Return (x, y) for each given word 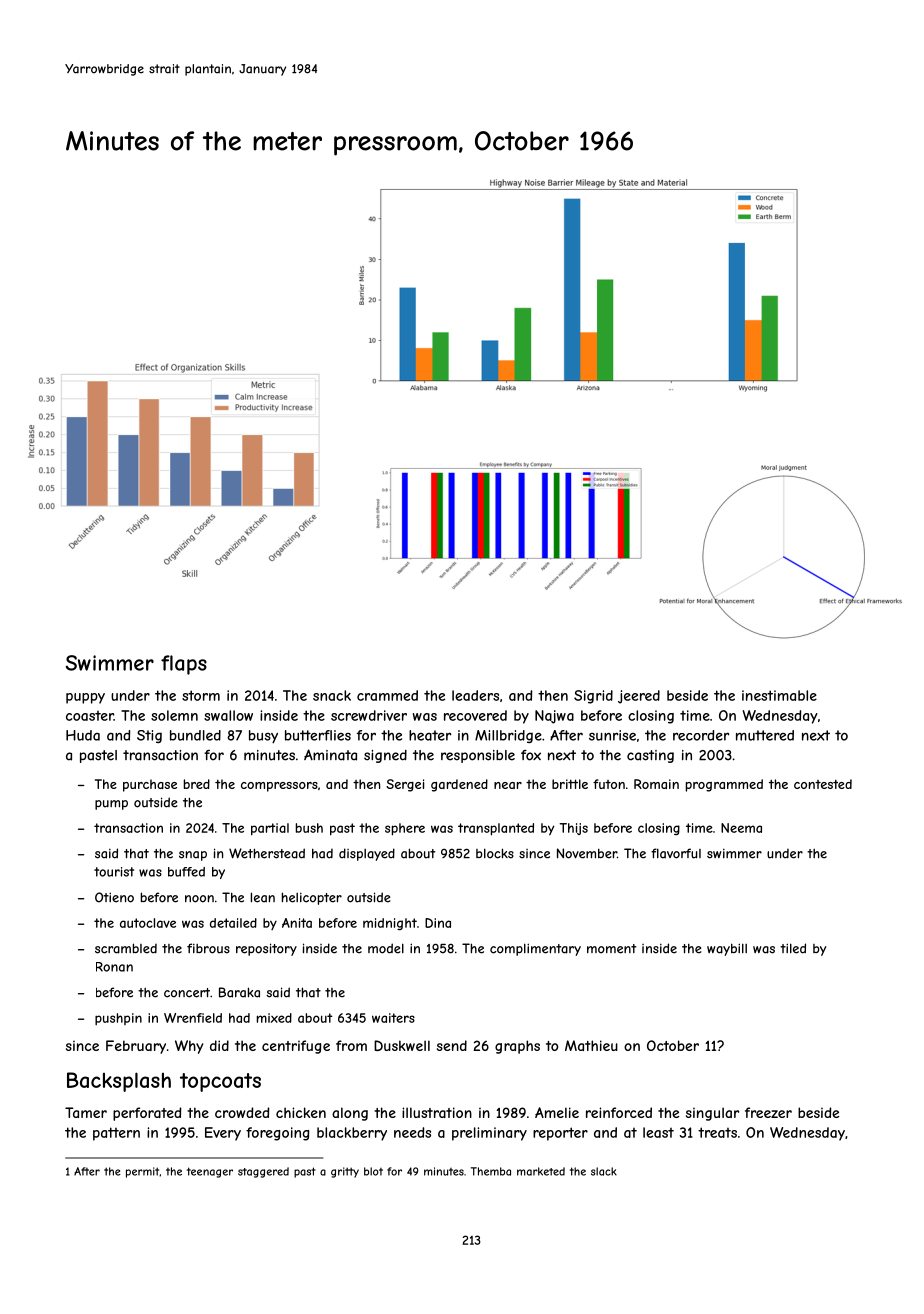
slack (604, 1171)
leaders (475, 695)
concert (187, 993)
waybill (727, 949)
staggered (263, 1172)
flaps (184, 665)
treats (717, 1132)
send (452, 1045)
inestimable (779, 695)
